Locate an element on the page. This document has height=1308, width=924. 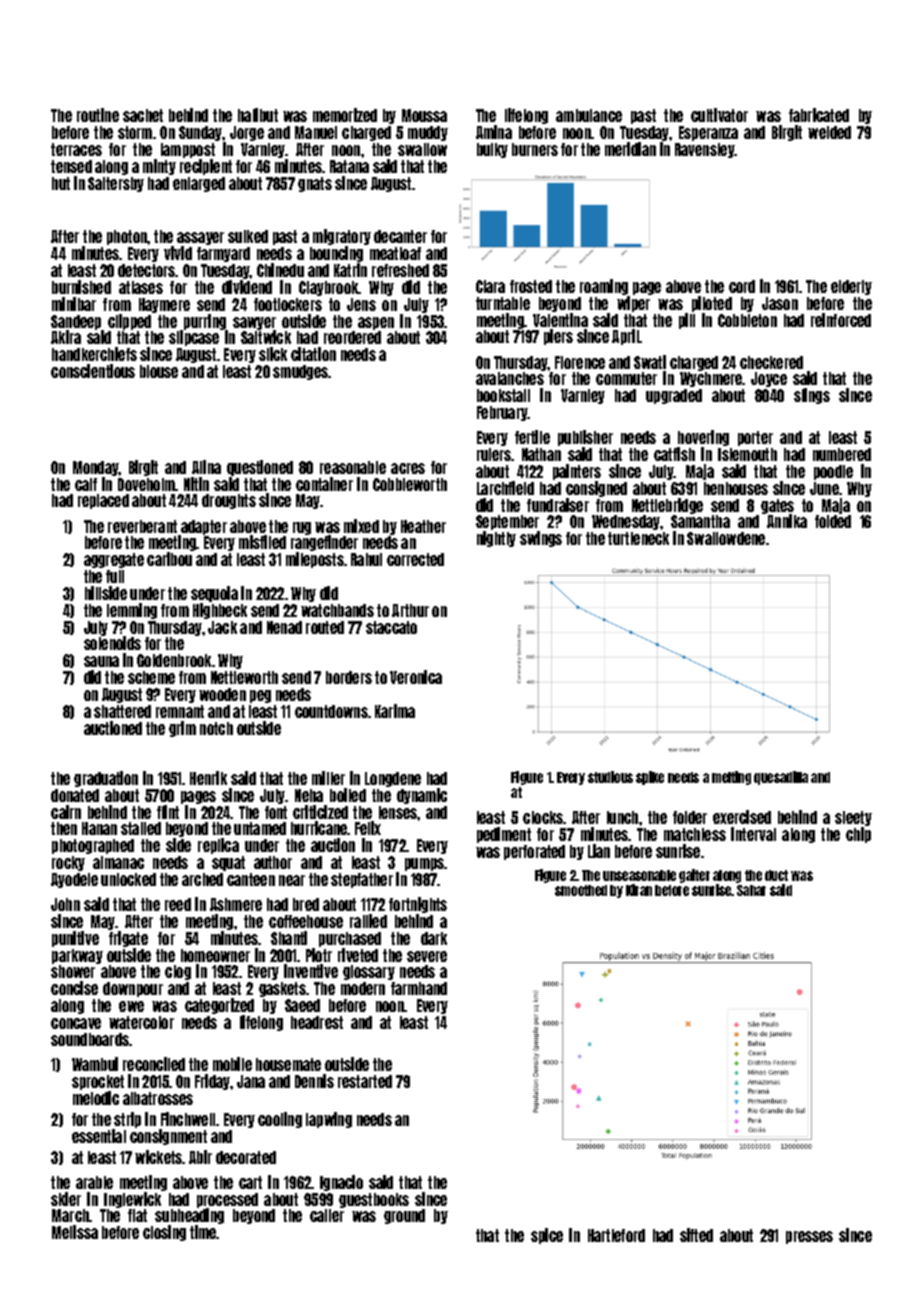
housemate is located at coordinates (288, 1064).
